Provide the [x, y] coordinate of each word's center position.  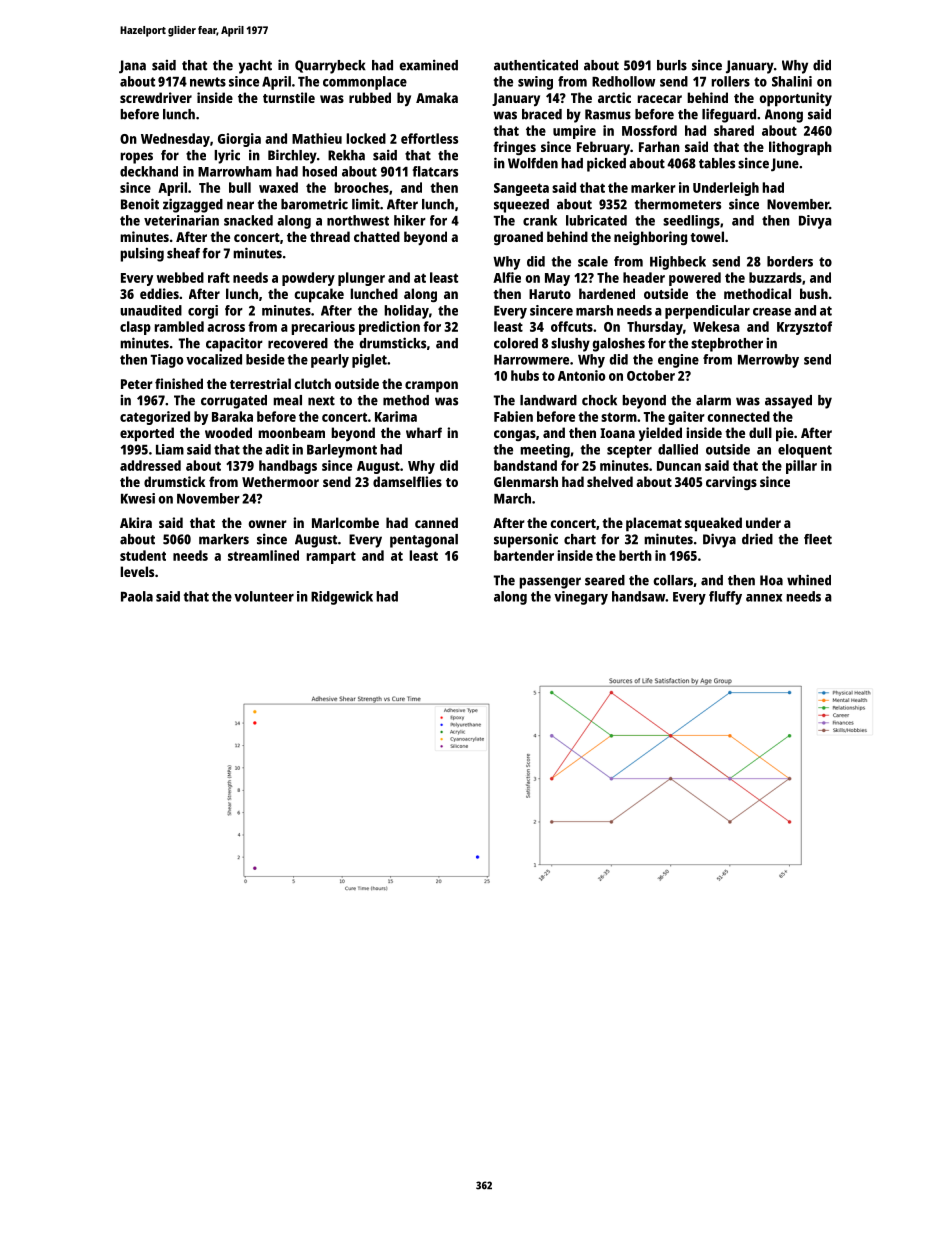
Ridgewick [342, 598]
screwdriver [156, 97]
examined [428, 65]
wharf [424, 432]
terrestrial [260, 383]
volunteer [264, 596]
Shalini [792, 81]
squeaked [713, 524]
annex [764, 598]
